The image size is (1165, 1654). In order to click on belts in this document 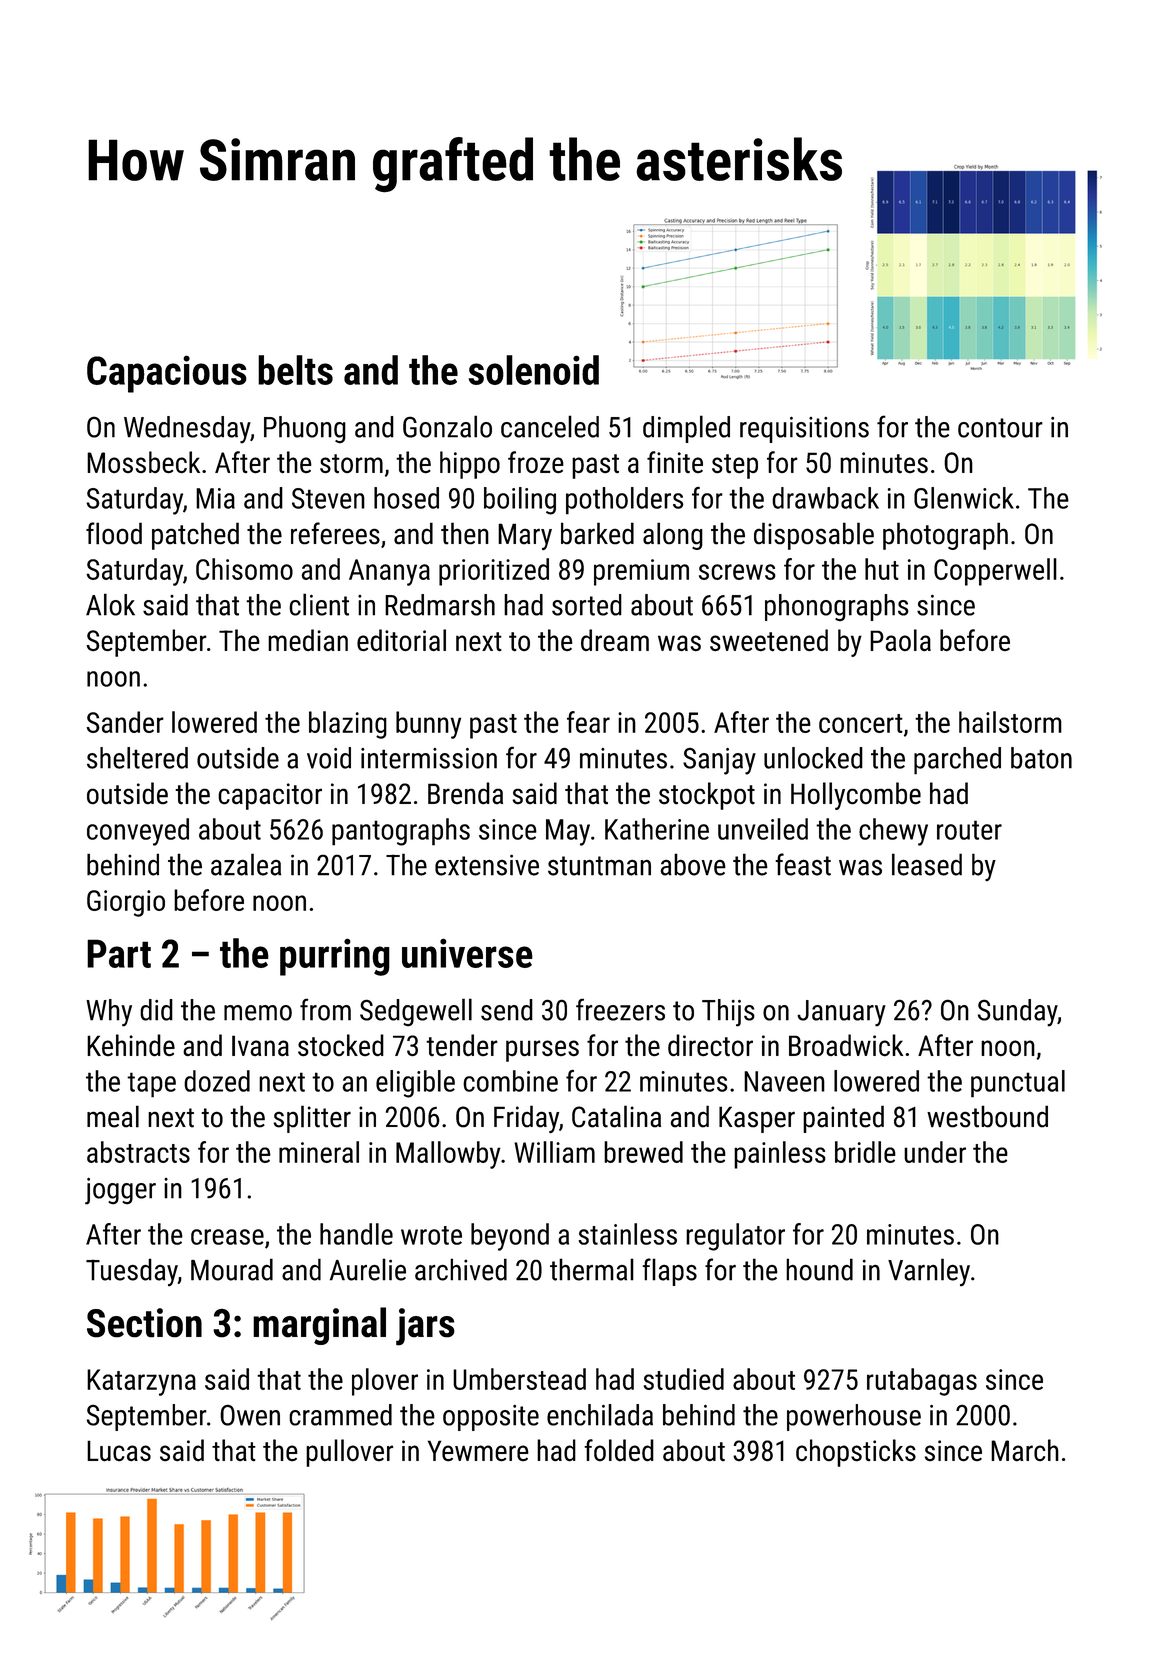, I will do `click(295, 370)`.
